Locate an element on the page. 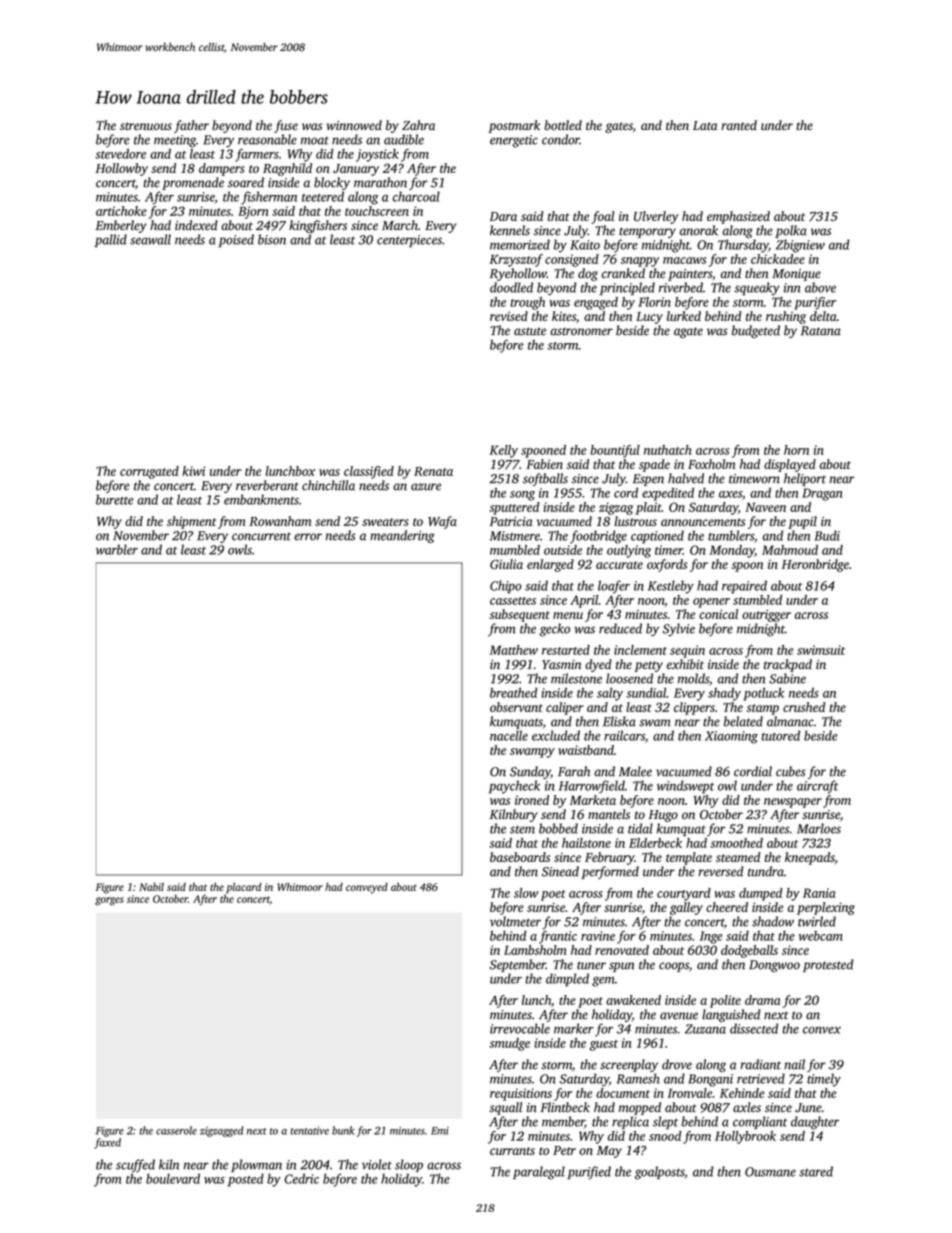  riverbed is located at coordinates (681, 287).
